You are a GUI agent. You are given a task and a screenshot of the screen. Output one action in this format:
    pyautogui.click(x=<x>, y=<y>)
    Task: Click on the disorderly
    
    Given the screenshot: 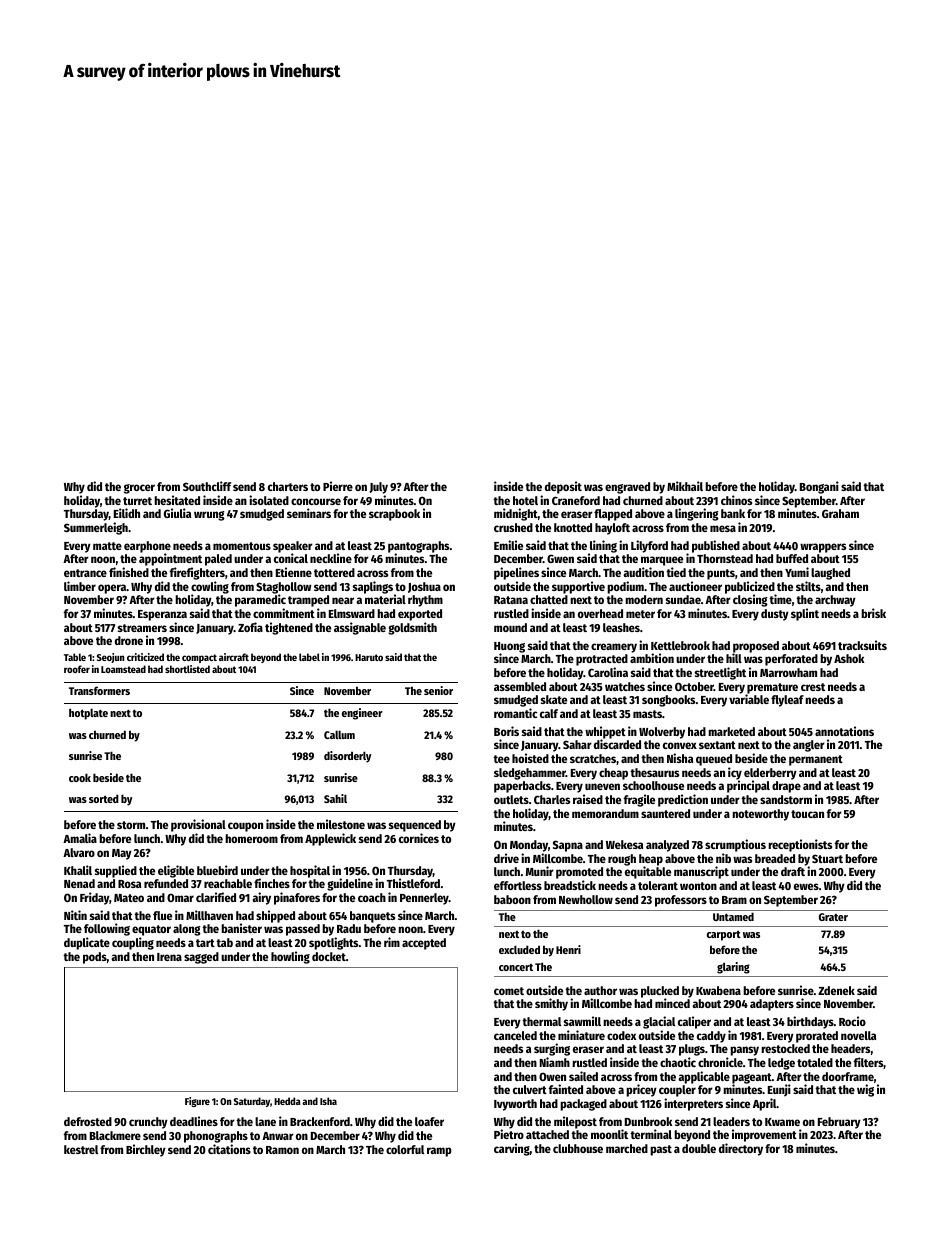 What is the action you would take?
    pyautogui.click(x=348, y=757)
